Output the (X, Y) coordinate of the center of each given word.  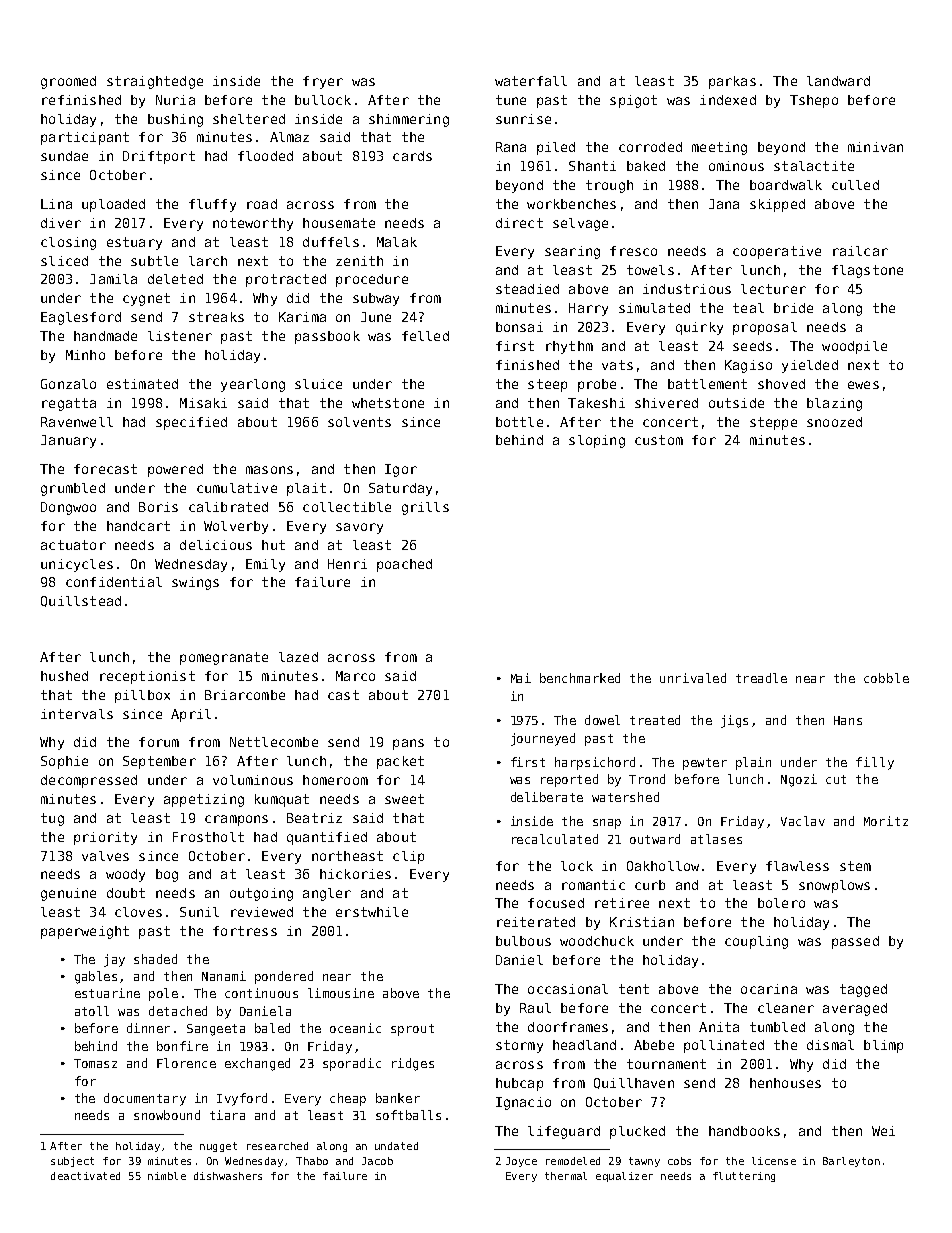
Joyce (521, 1162)
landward (838, 81)
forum (159, 742)
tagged (863, 990)
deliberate (547, 797)
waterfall (531, 81)
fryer (323, 82)
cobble (886, 678)
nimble (167, 1176)
